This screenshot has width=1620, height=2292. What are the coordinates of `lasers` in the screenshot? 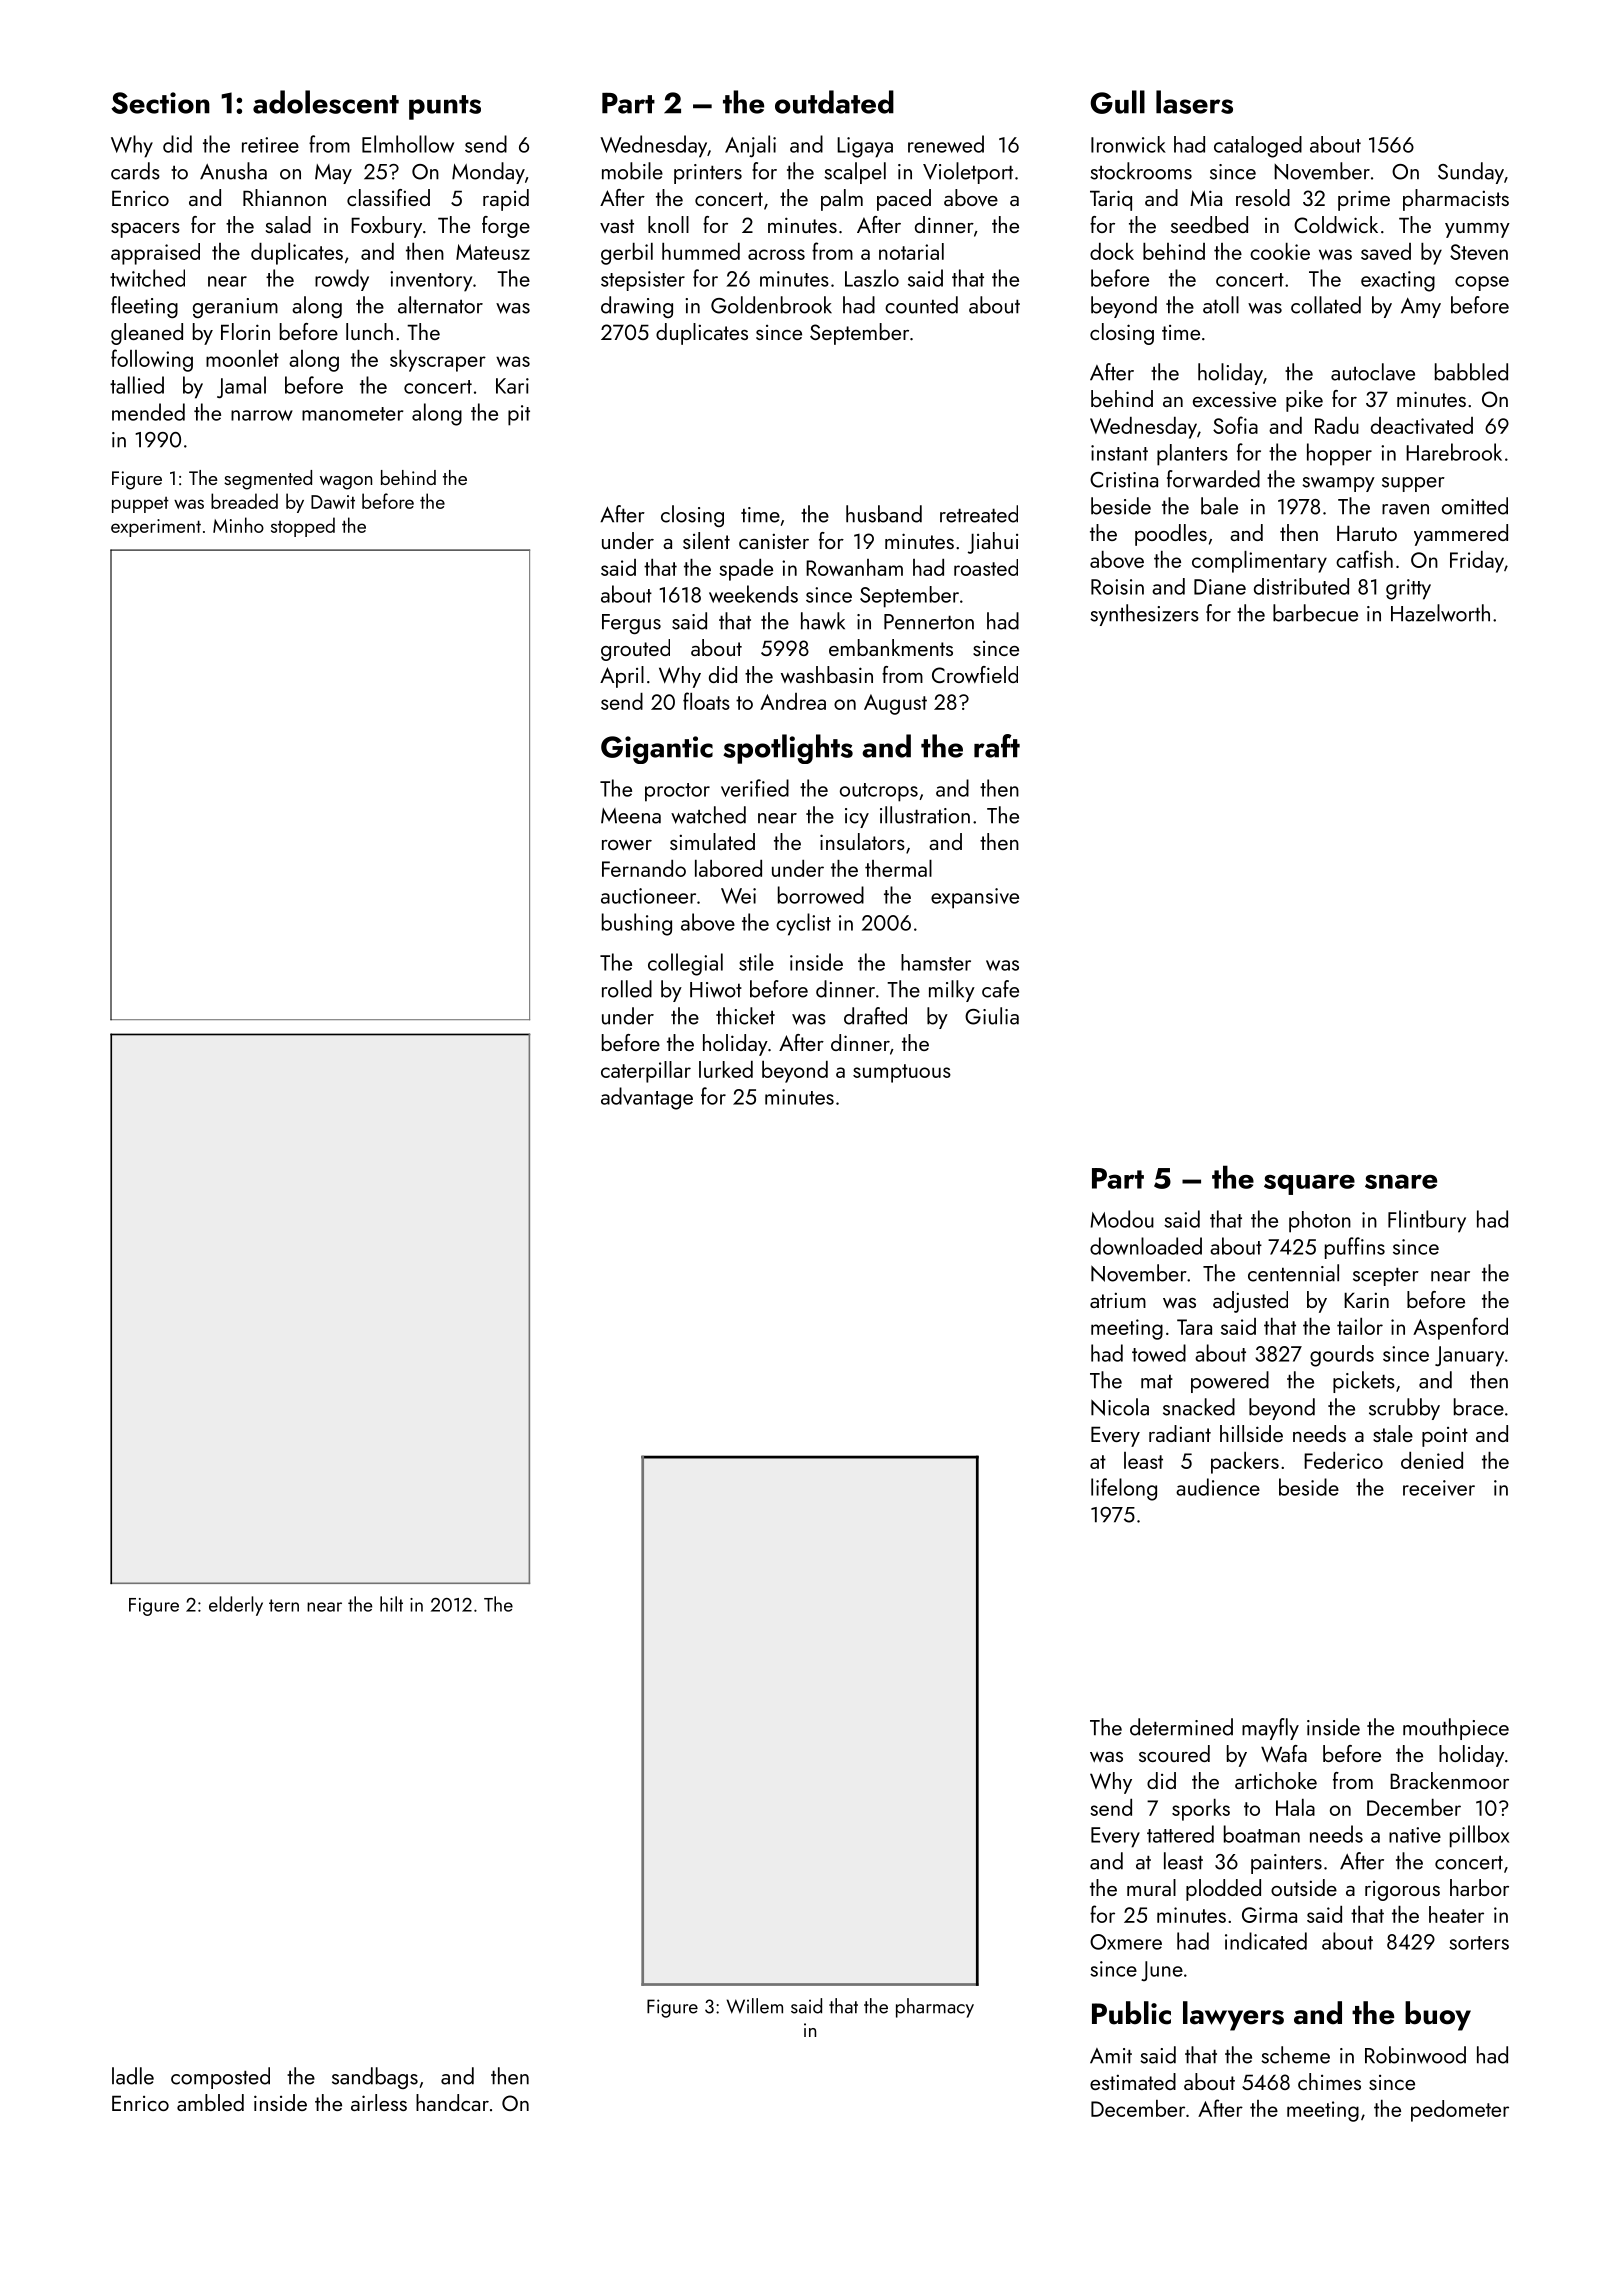 It's located at (1194, 102).
